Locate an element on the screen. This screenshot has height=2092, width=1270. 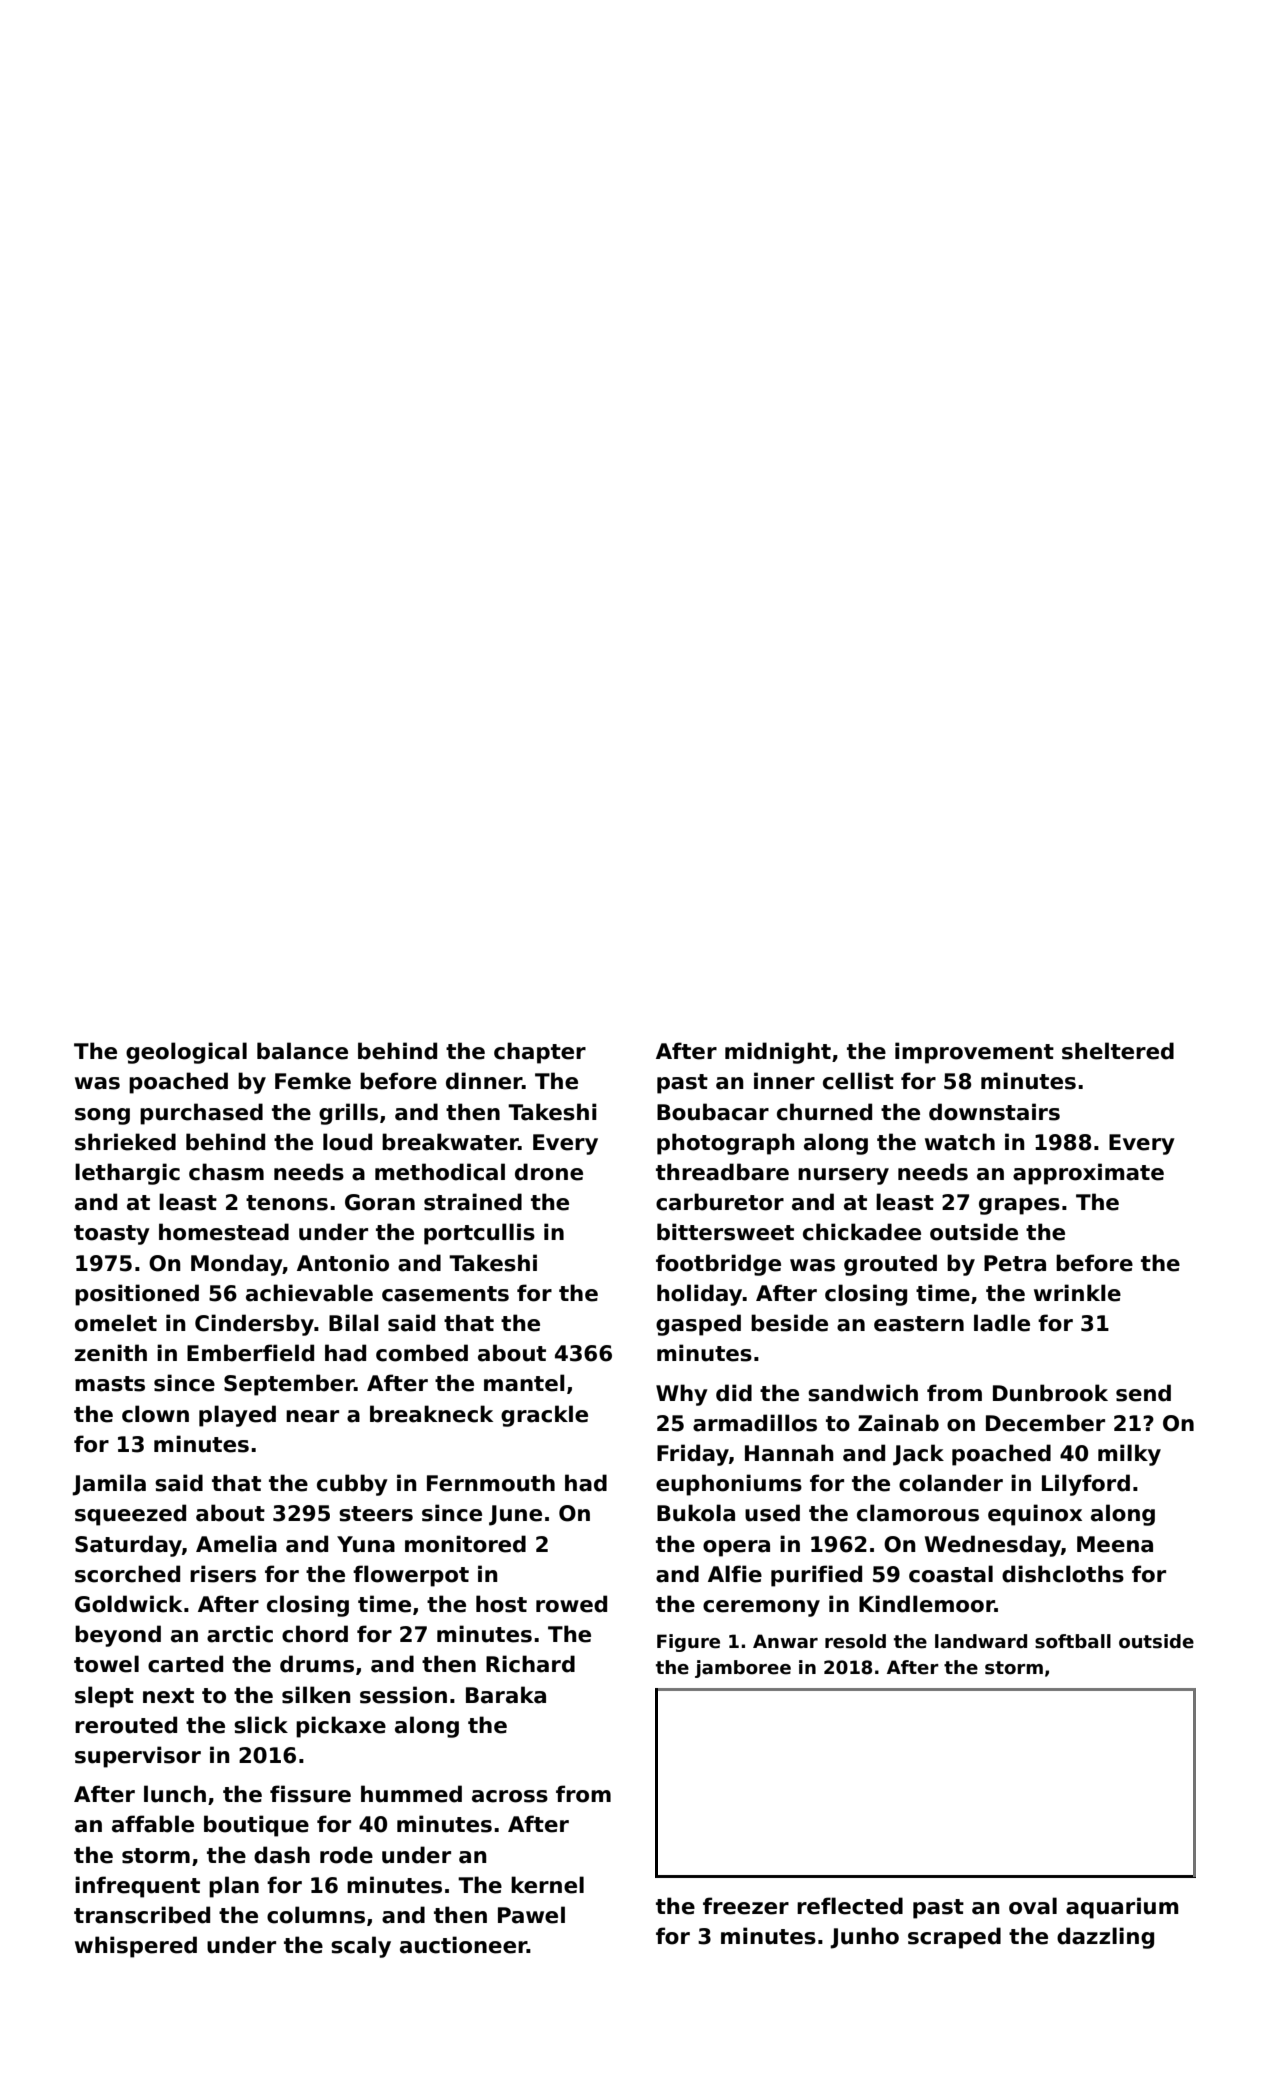
sheltered is located at coordinates (1118, 1051).
